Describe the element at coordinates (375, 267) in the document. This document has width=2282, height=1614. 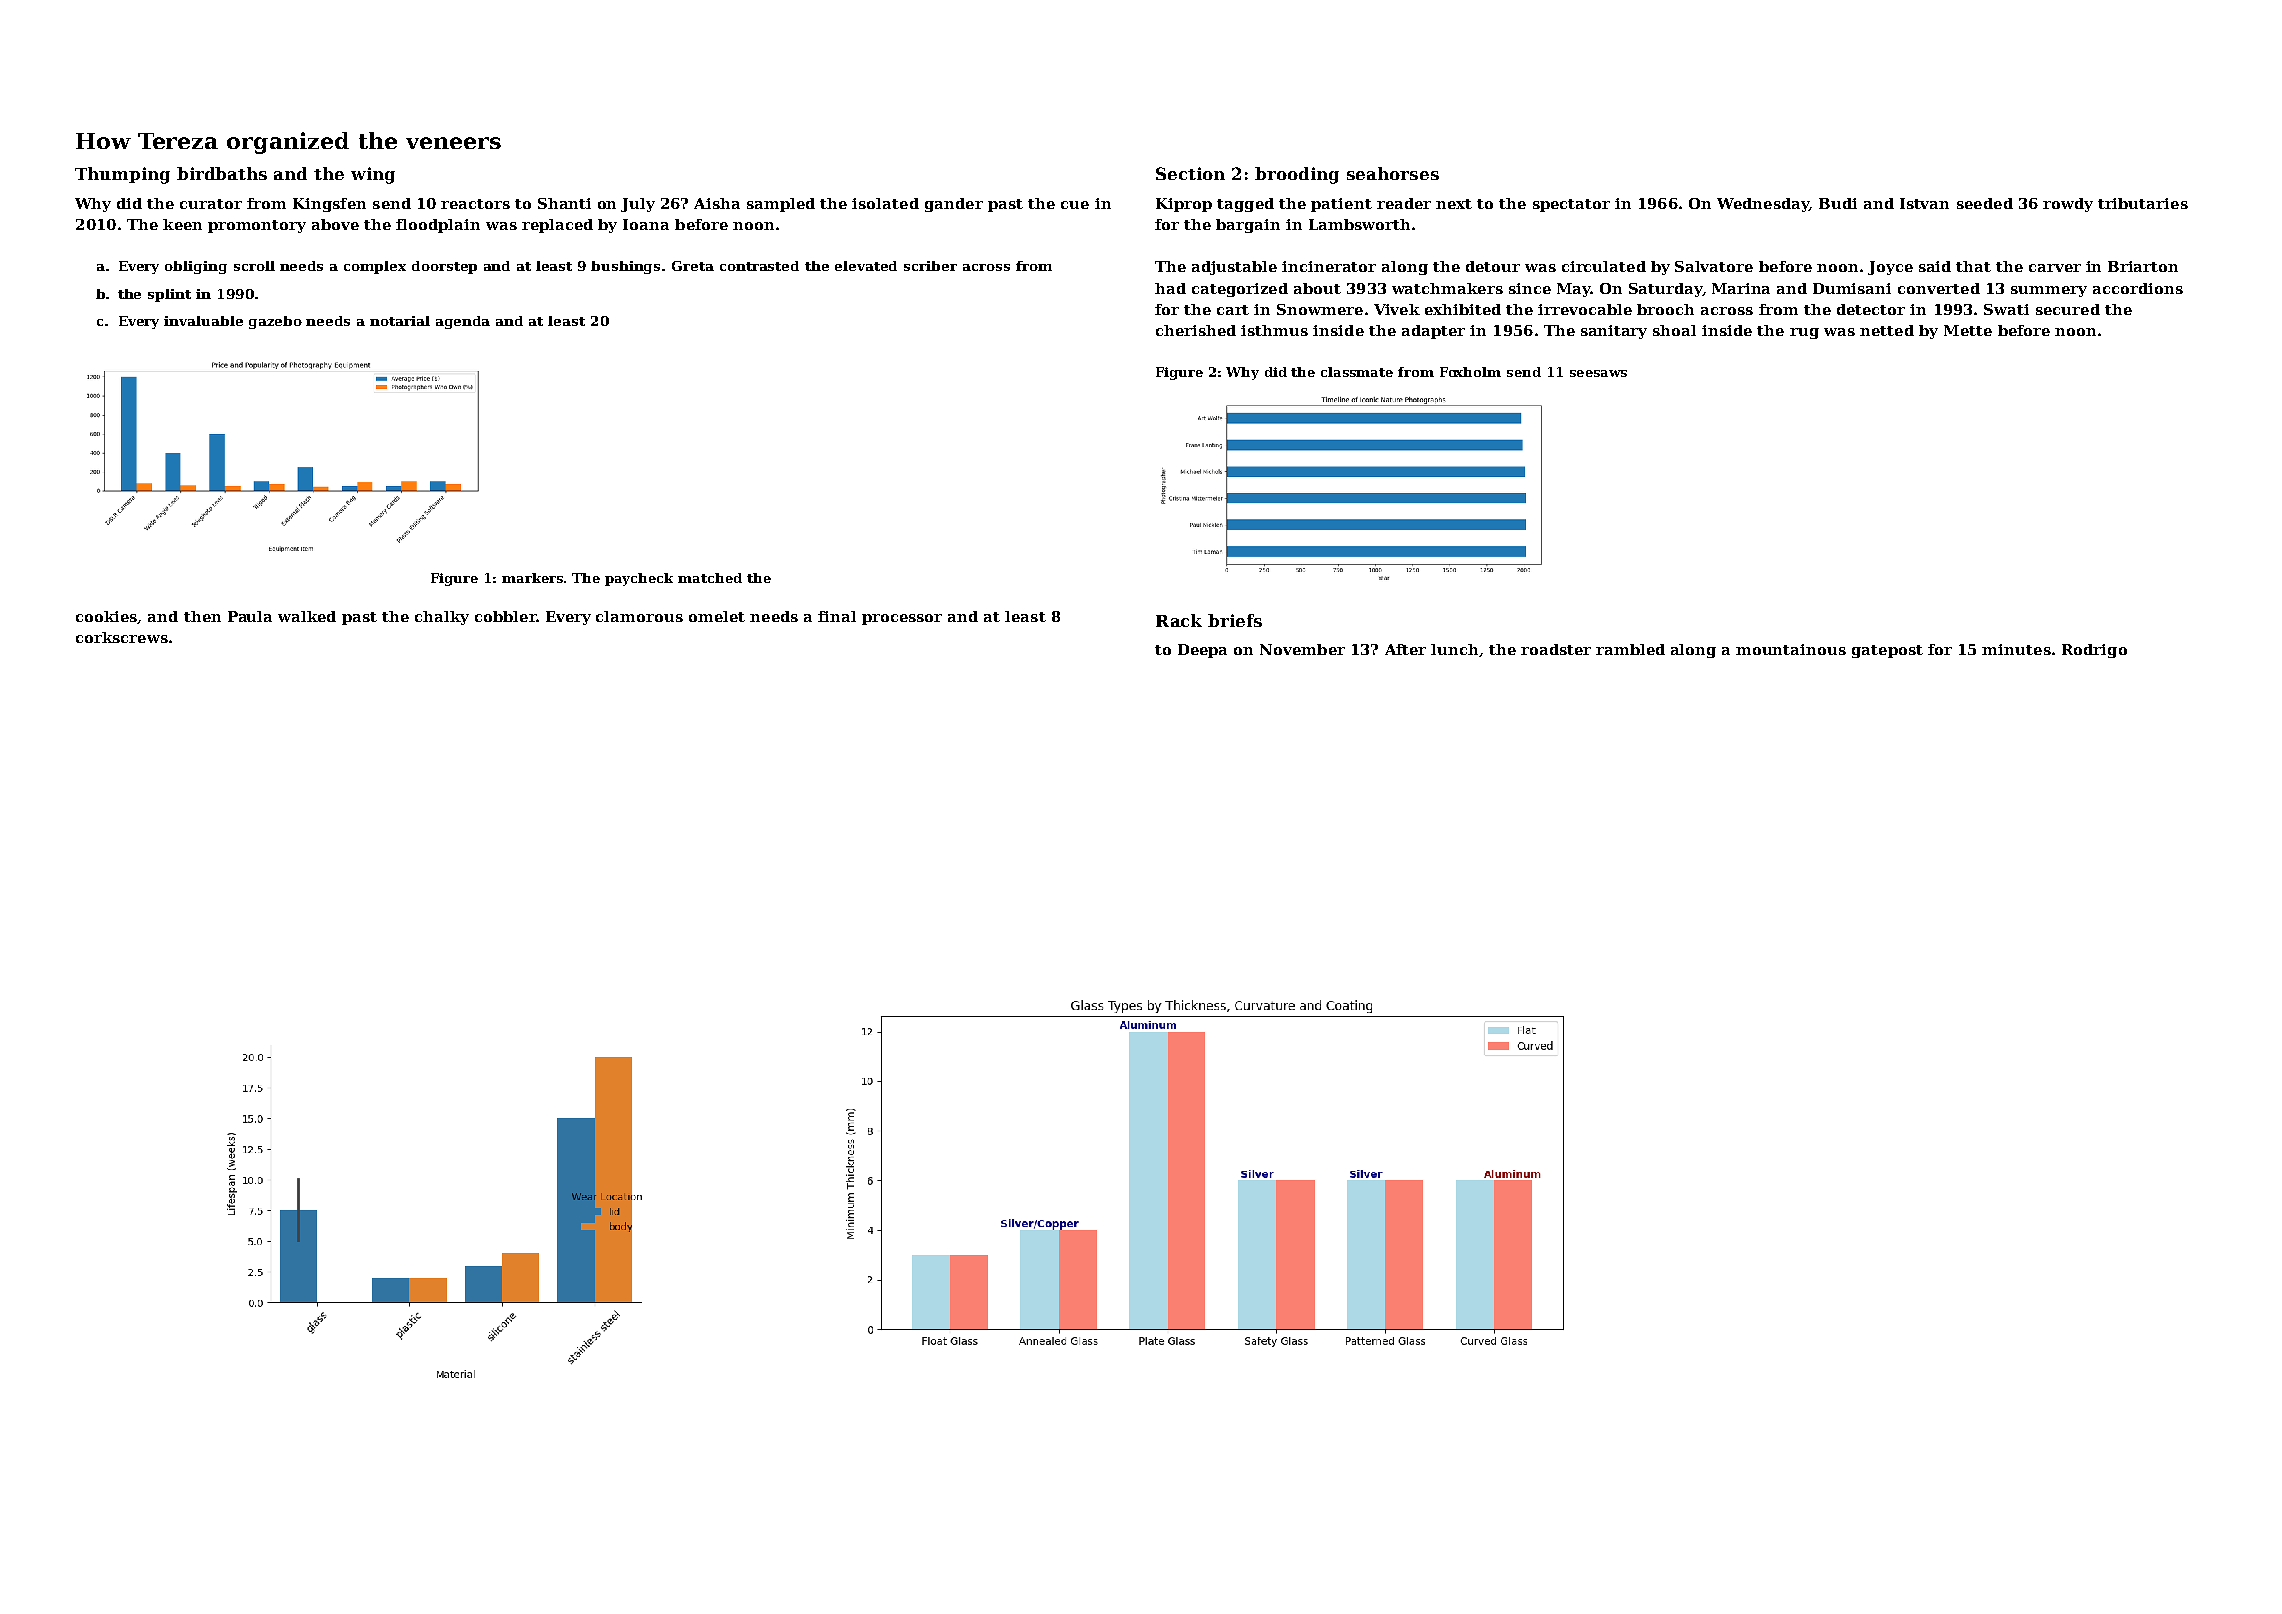
I see `complex` at that location.
